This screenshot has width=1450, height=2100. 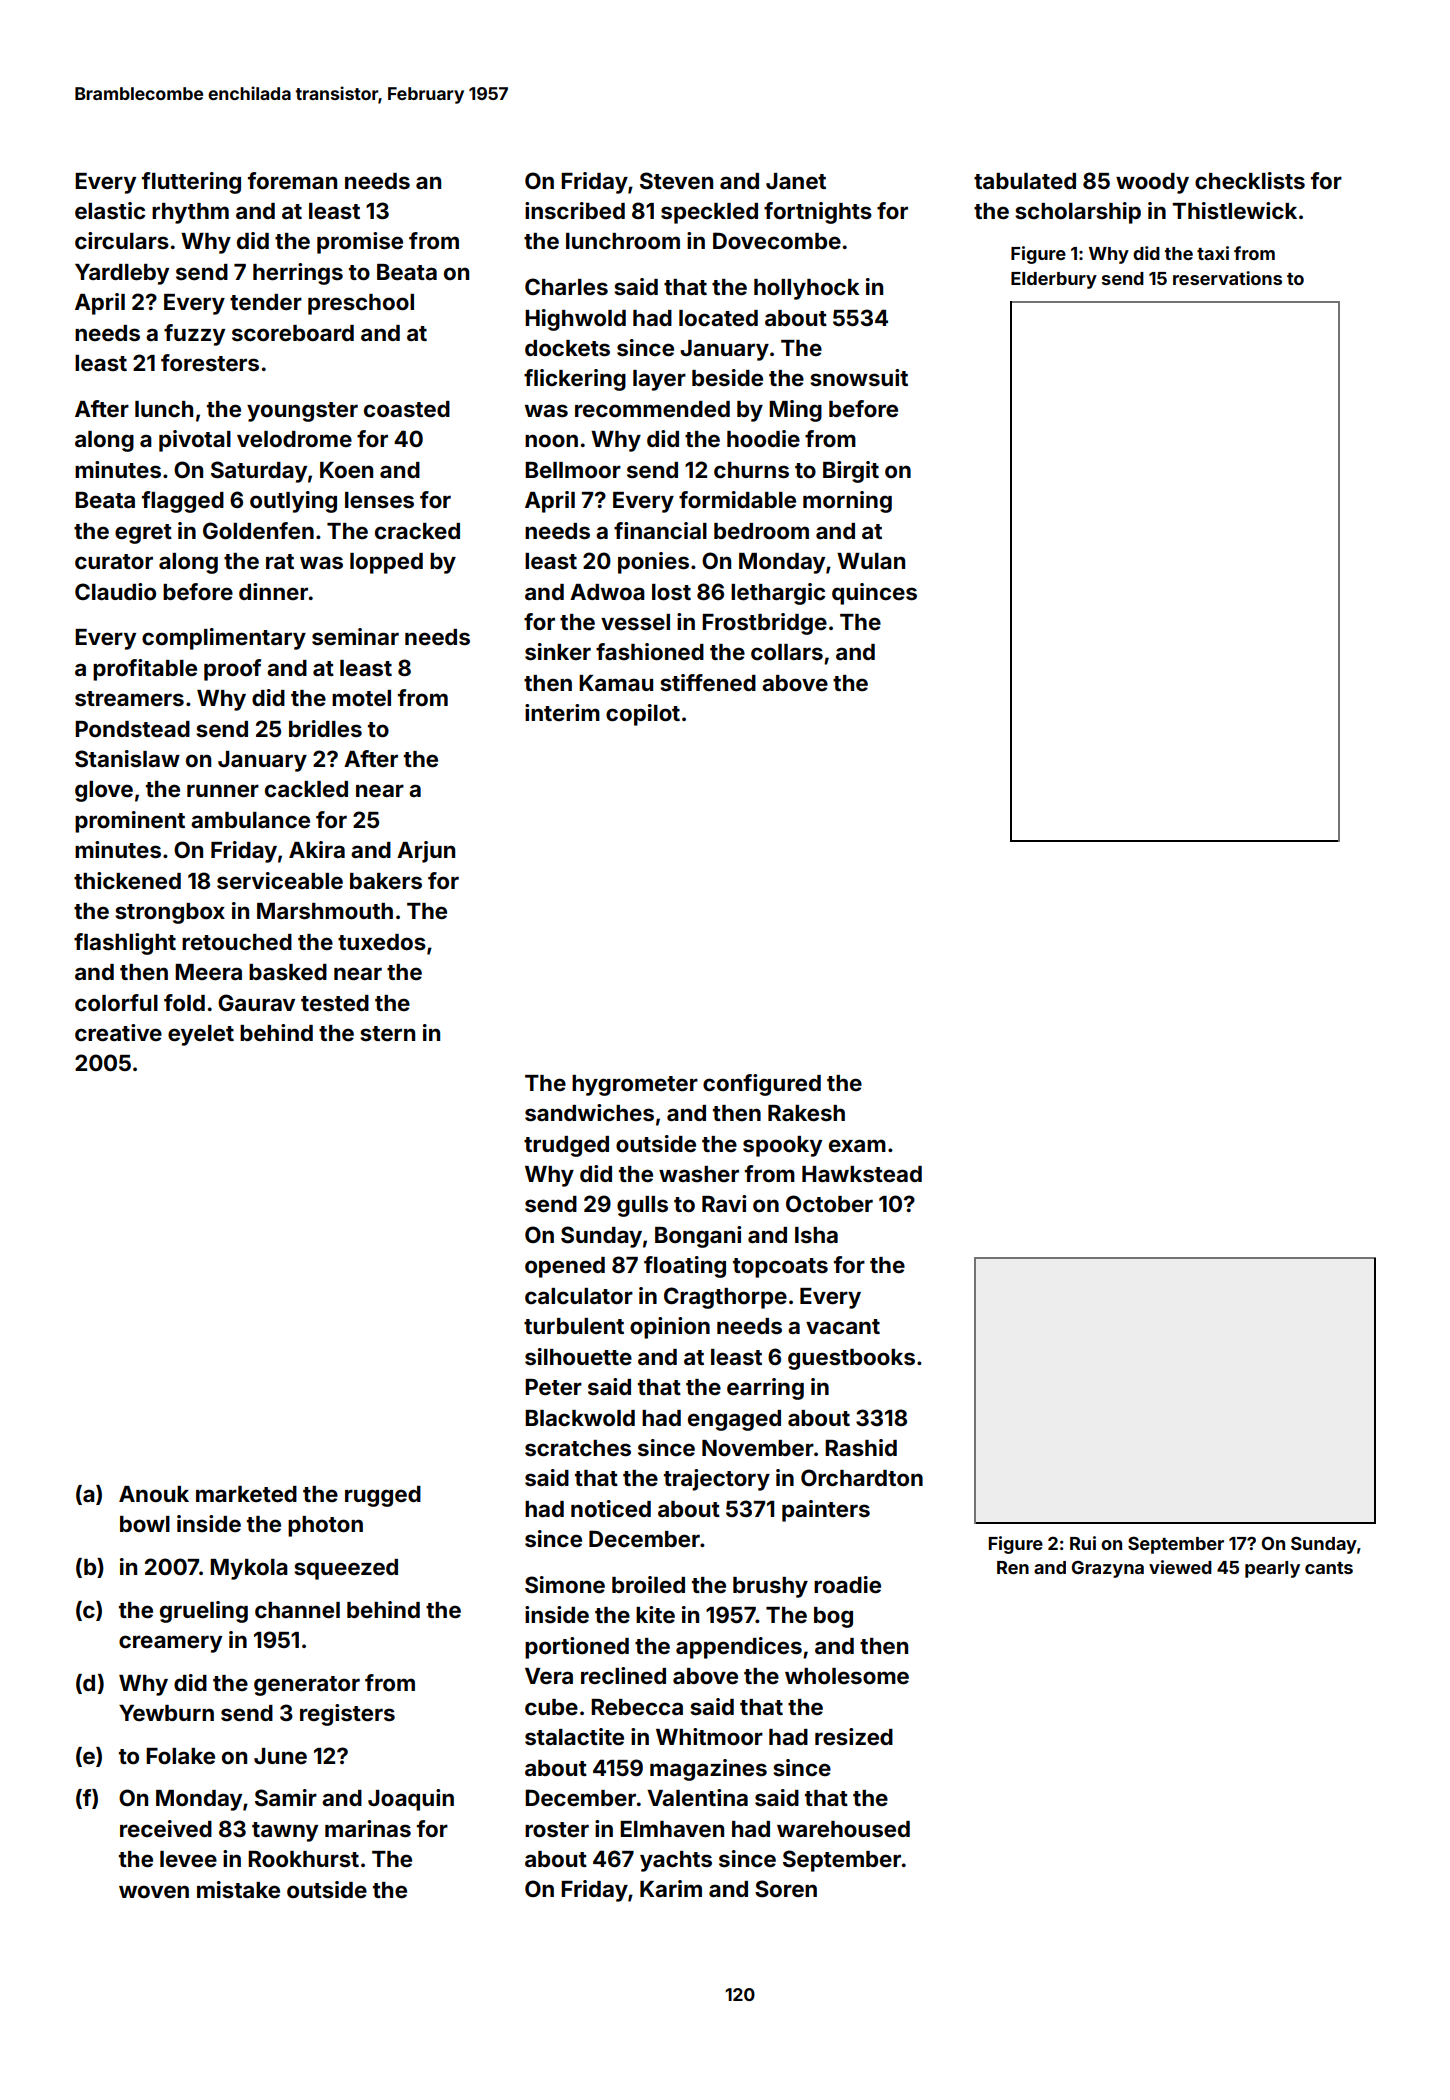 What do you see at coordinates (154, 1891) in the screenshot?
I see `woven` at bounding box center [154, 1891].
